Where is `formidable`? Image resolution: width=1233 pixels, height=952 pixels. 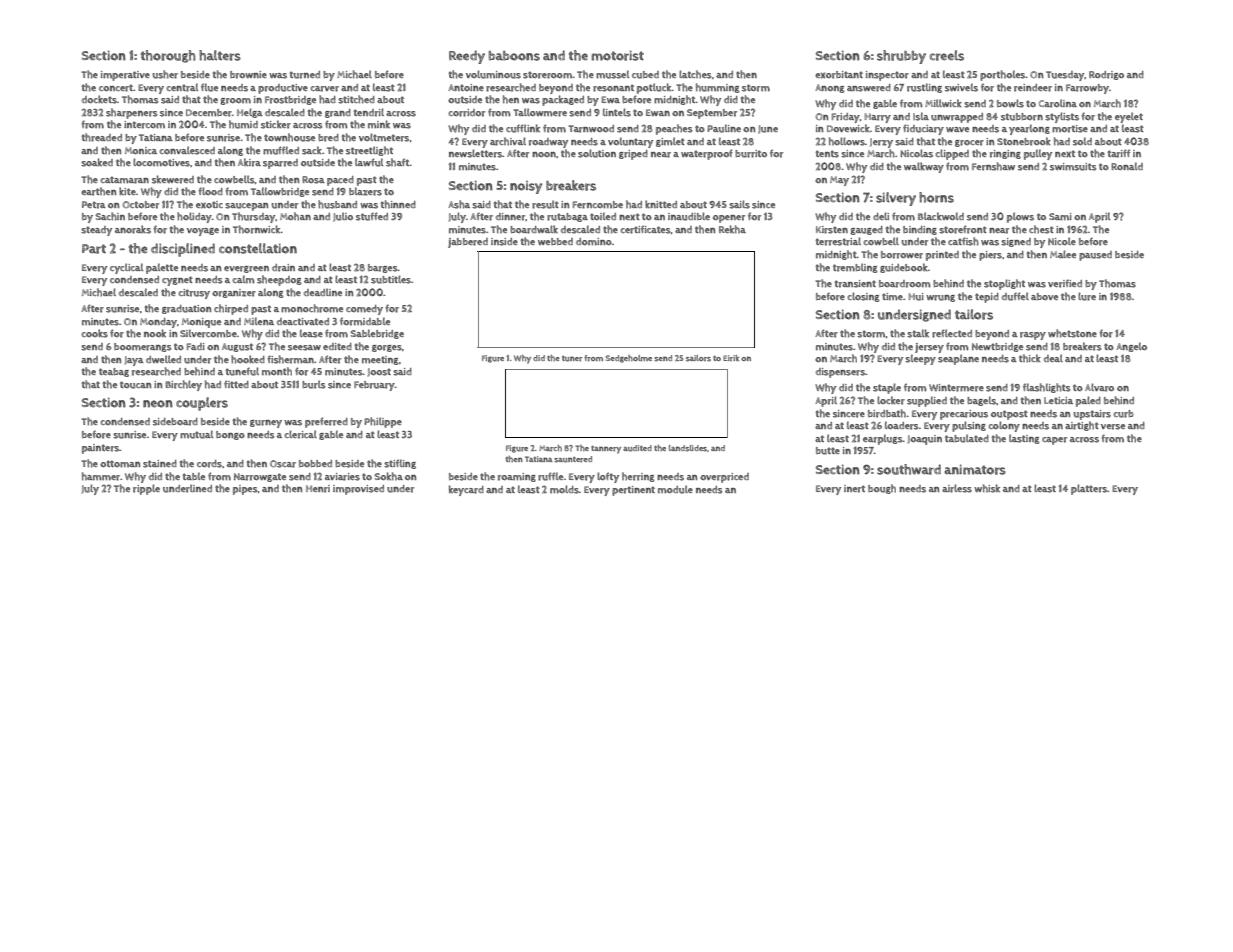 formidable is located at coordinates (365, 321).
